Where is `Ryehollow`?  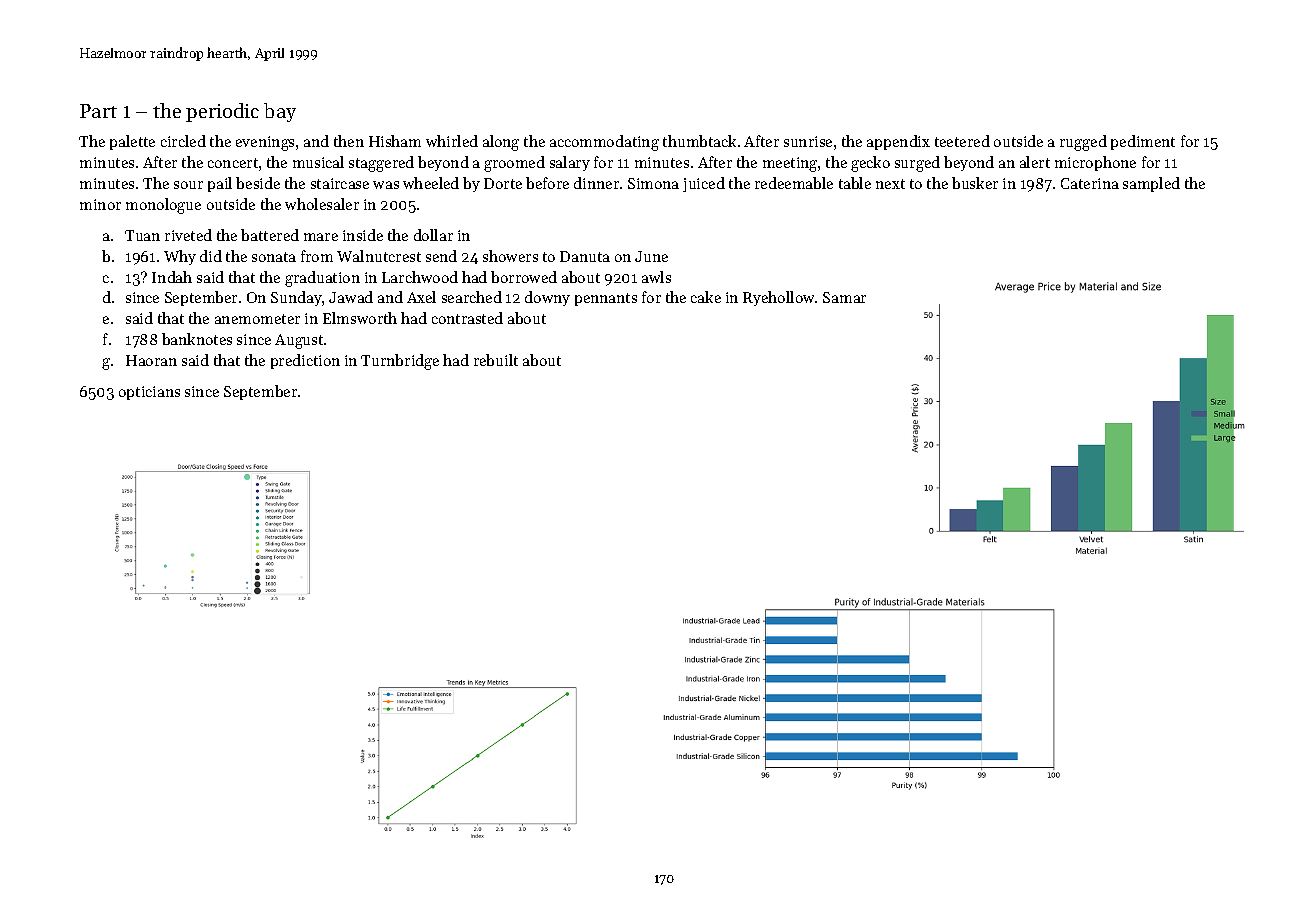 Ryehollow is located at coordinates (778, 298).
